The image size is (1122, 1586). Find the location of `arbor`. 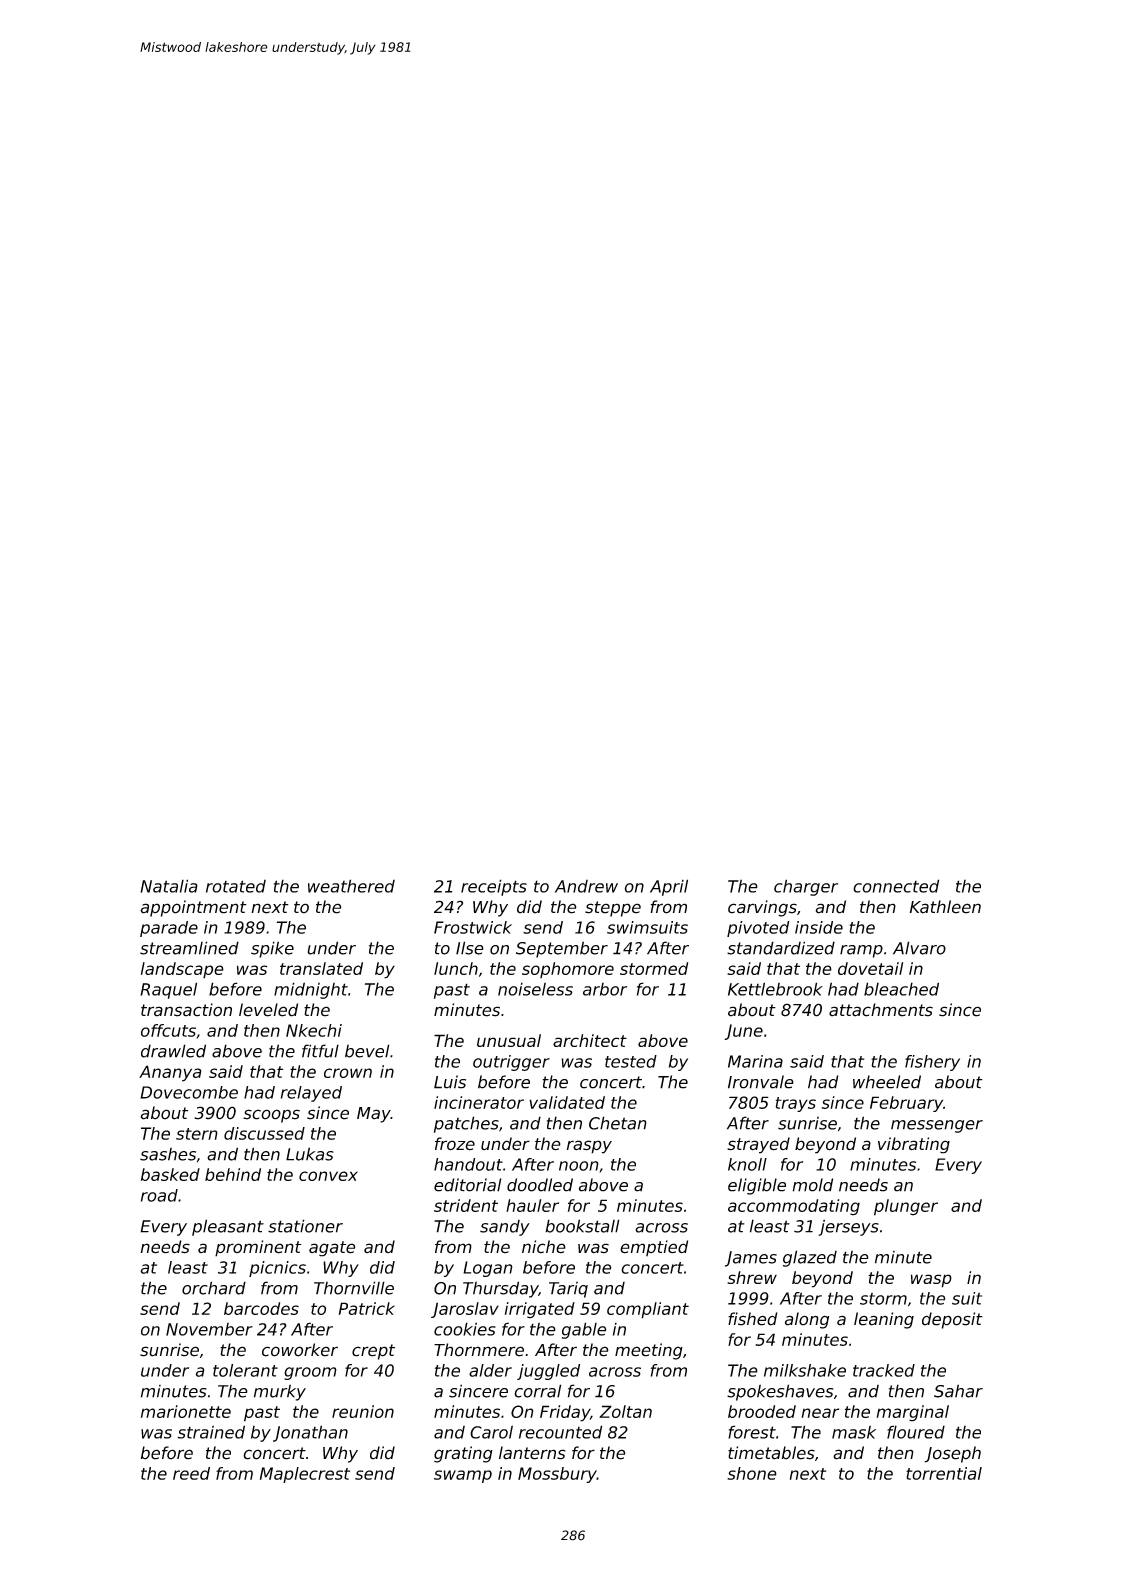

arbor is located at coordinates (605, 989).
